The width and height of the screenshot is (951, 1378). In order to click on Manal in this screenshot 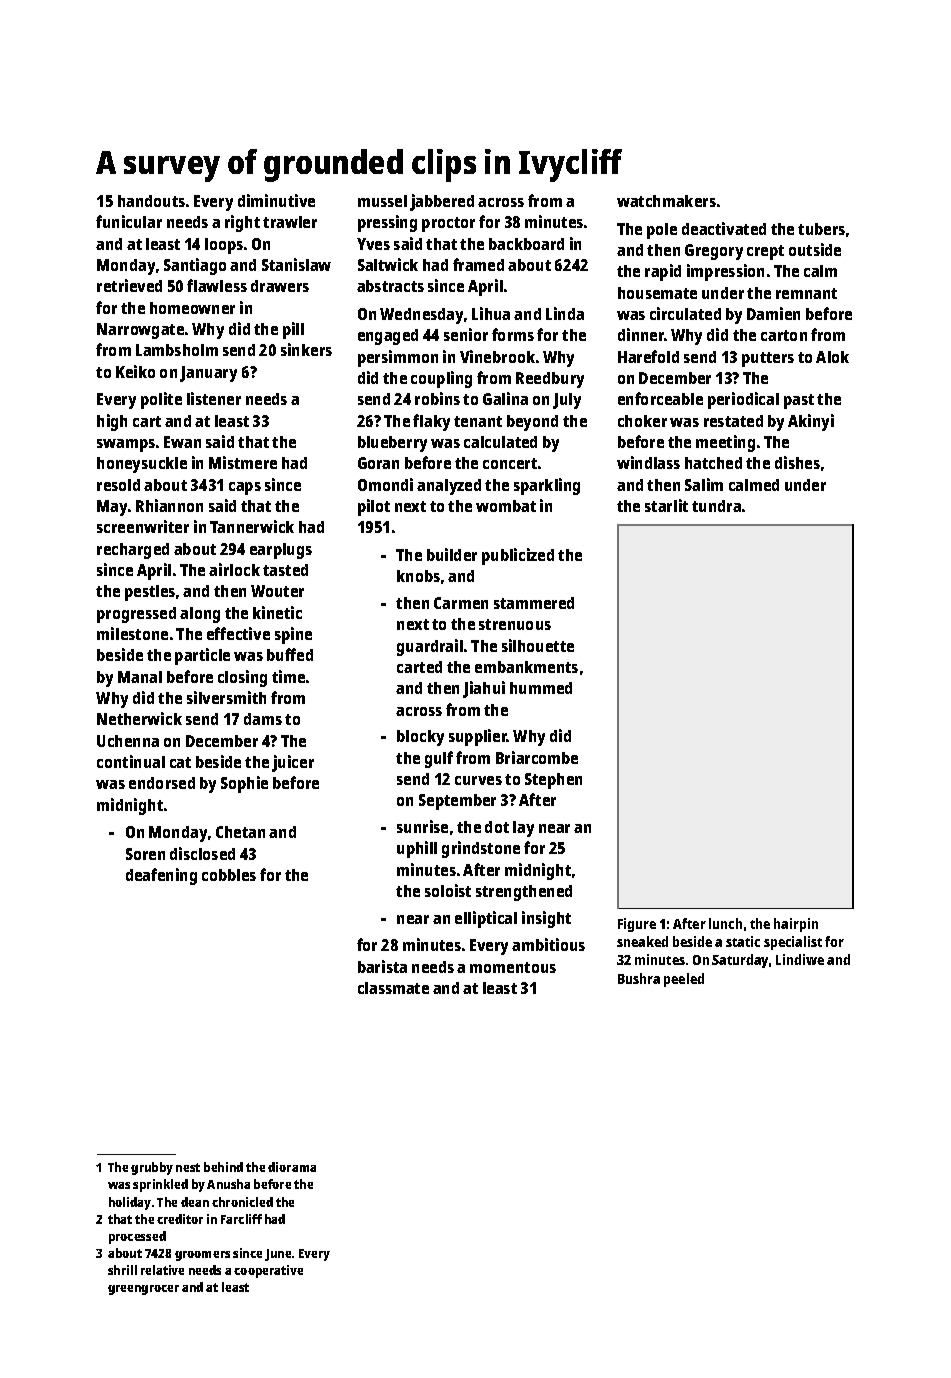, I will do `click(140, 677)`.
